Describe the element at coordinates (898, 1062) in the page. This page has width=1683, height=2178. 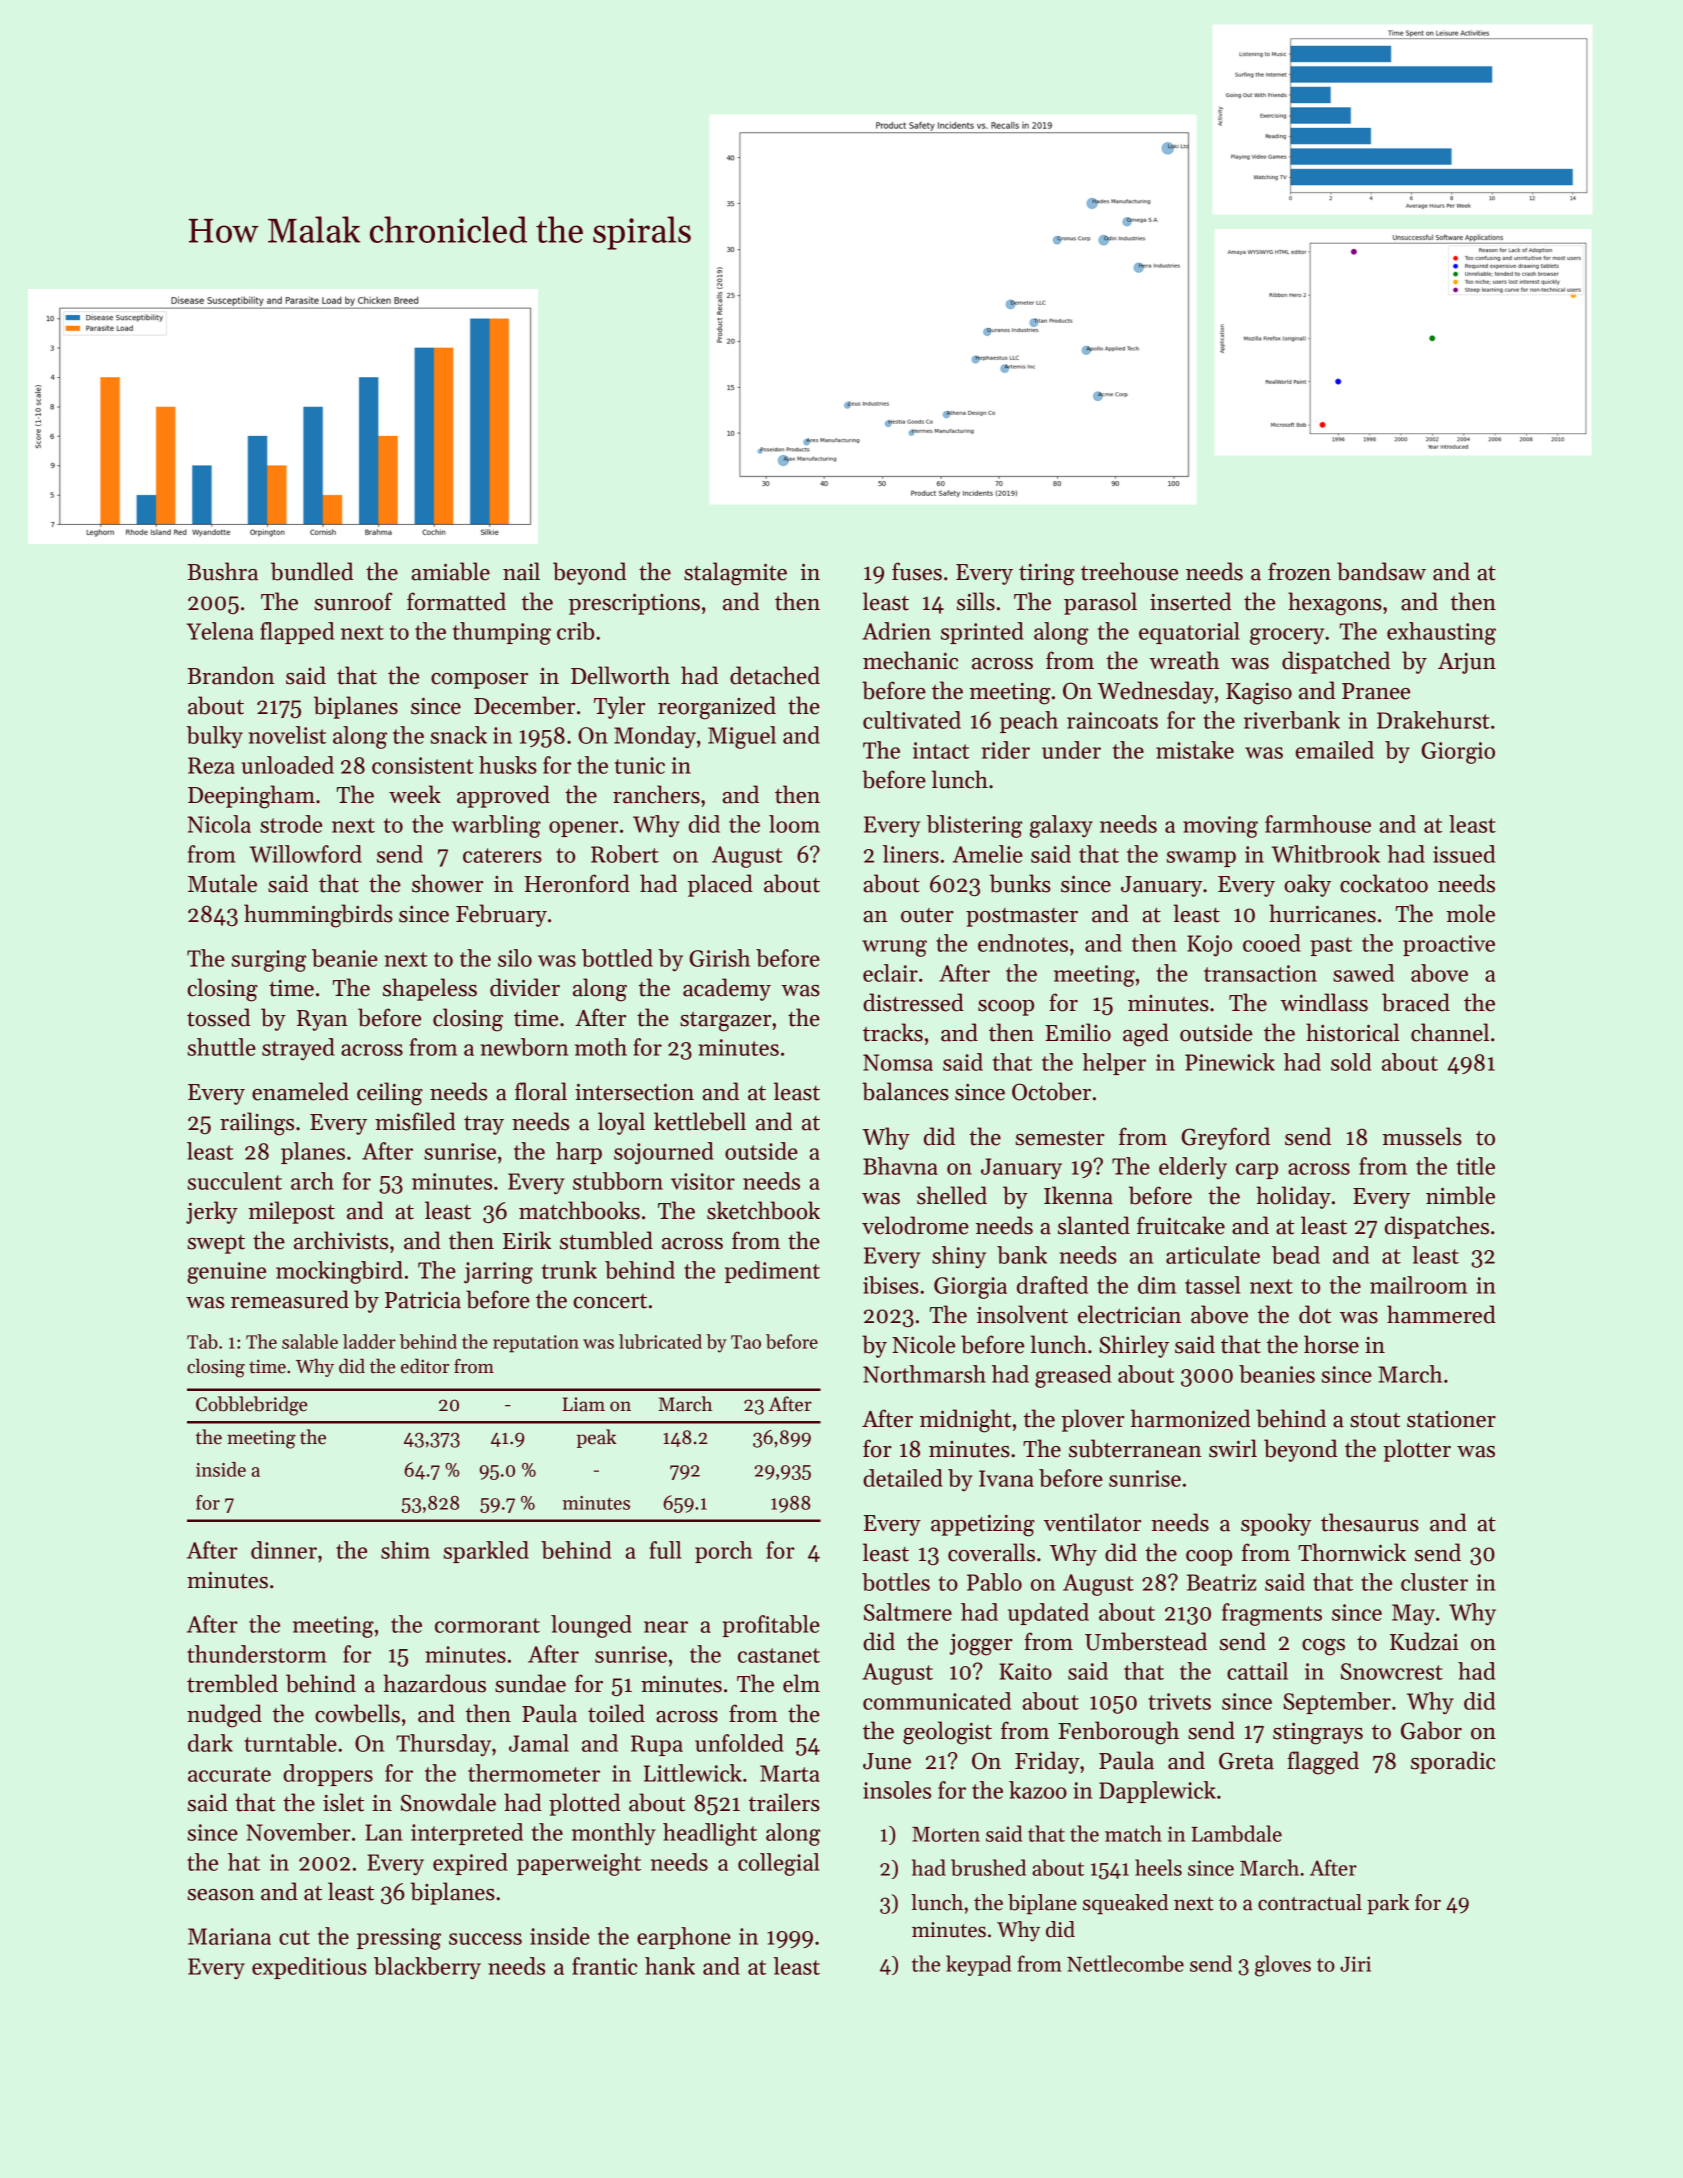
I see `Nomsa` at that location.
